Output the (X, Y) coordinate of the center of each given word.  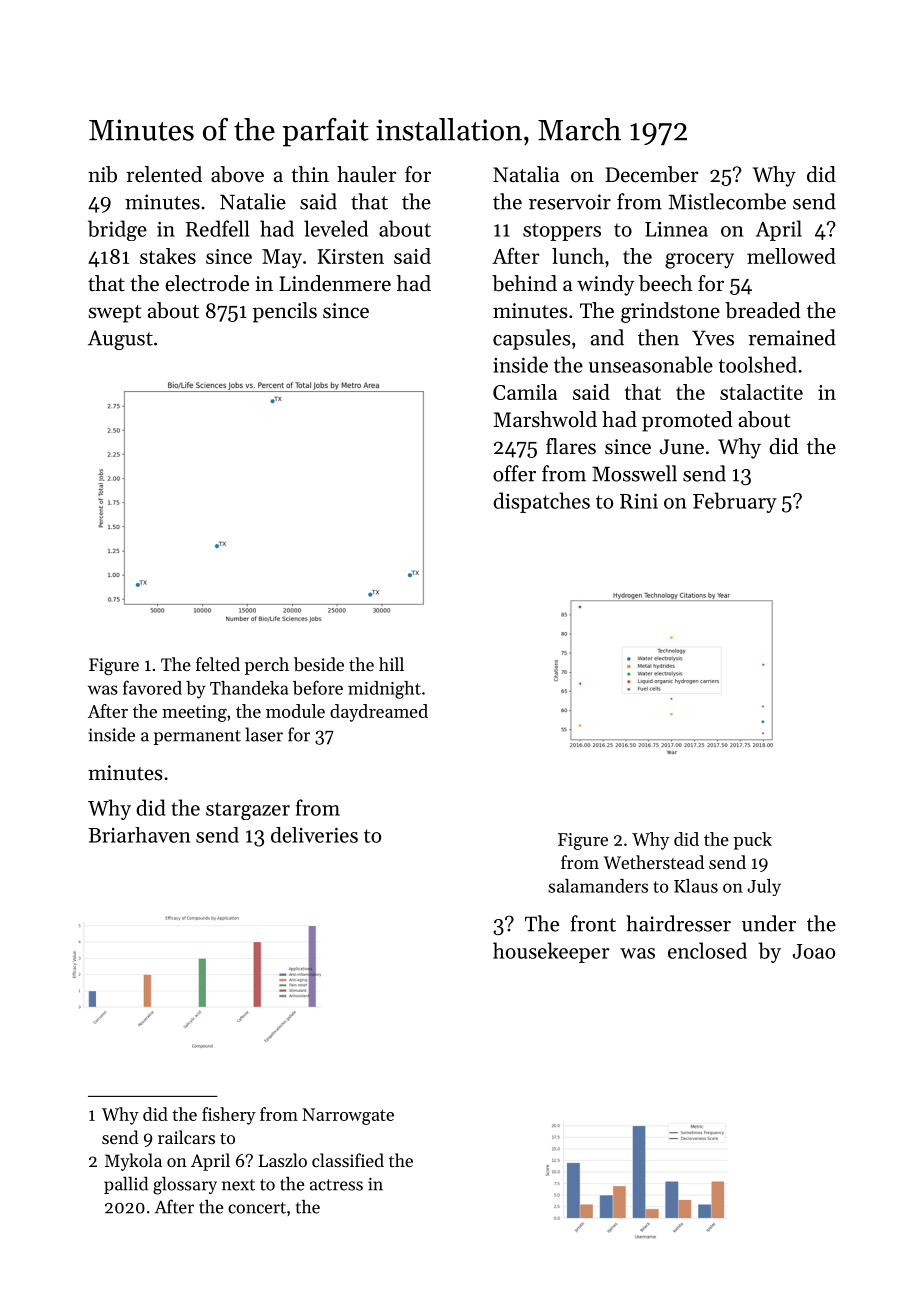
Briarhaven (139, 835)
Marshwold (545, 419)
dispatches (541, 502)
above (237, 174)
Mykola (133, 1162)
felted (218, 664)
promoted (687, 421)
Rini (639, 501)
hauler (366, 174)
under (769, 923)
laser (264, 734)
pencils (284, 312)
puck (752, 841)
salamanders (598, 886)
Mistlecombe (727, 201)
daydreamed (379, 713)
